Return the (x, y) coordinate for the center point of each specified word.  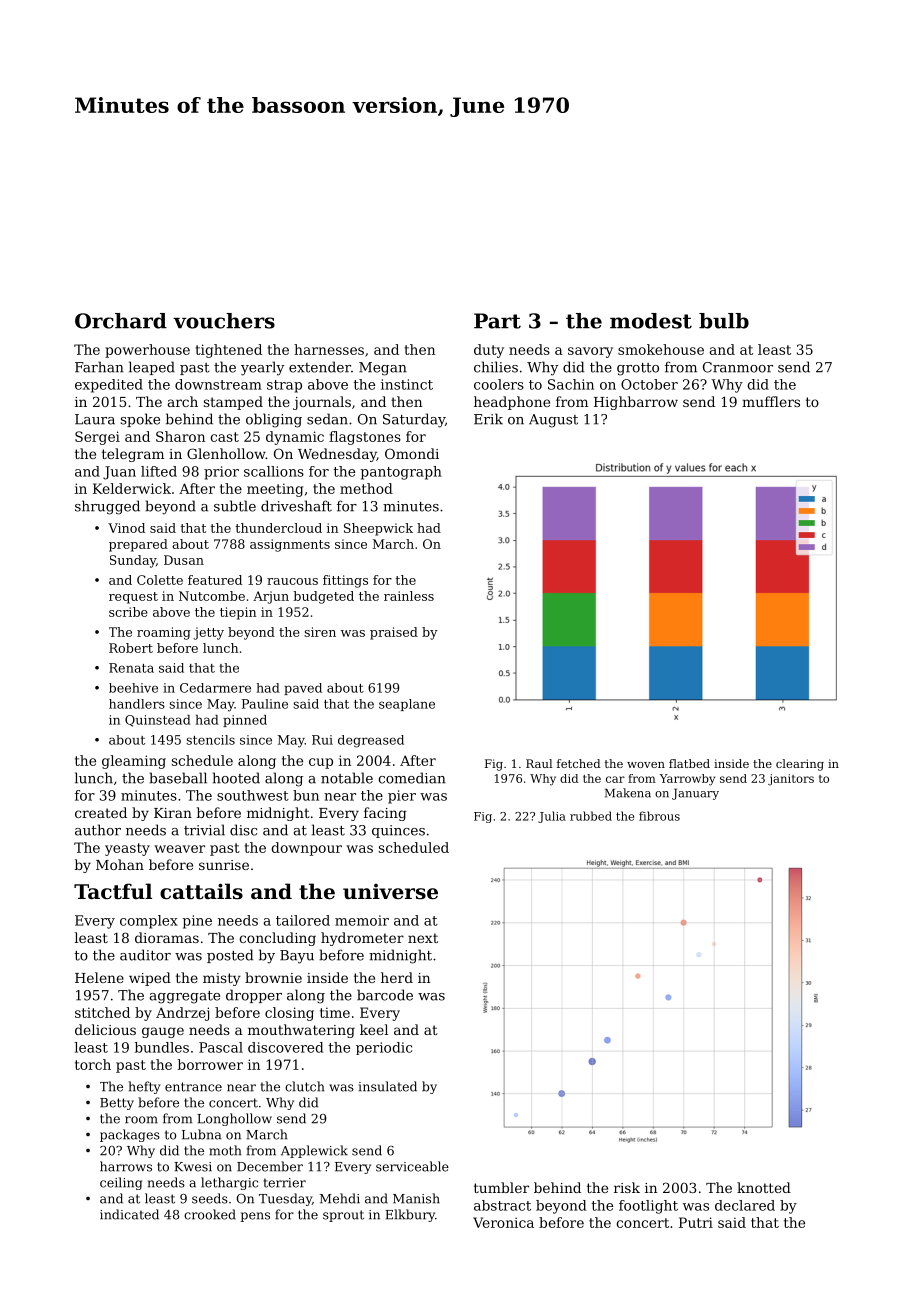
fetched (578, 763)
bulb (724, 321)
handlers (137, 704)
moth (225, 1150)
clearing (800, 765)
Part (497, 321)
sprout (343, 1216)
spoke (140, 420)
